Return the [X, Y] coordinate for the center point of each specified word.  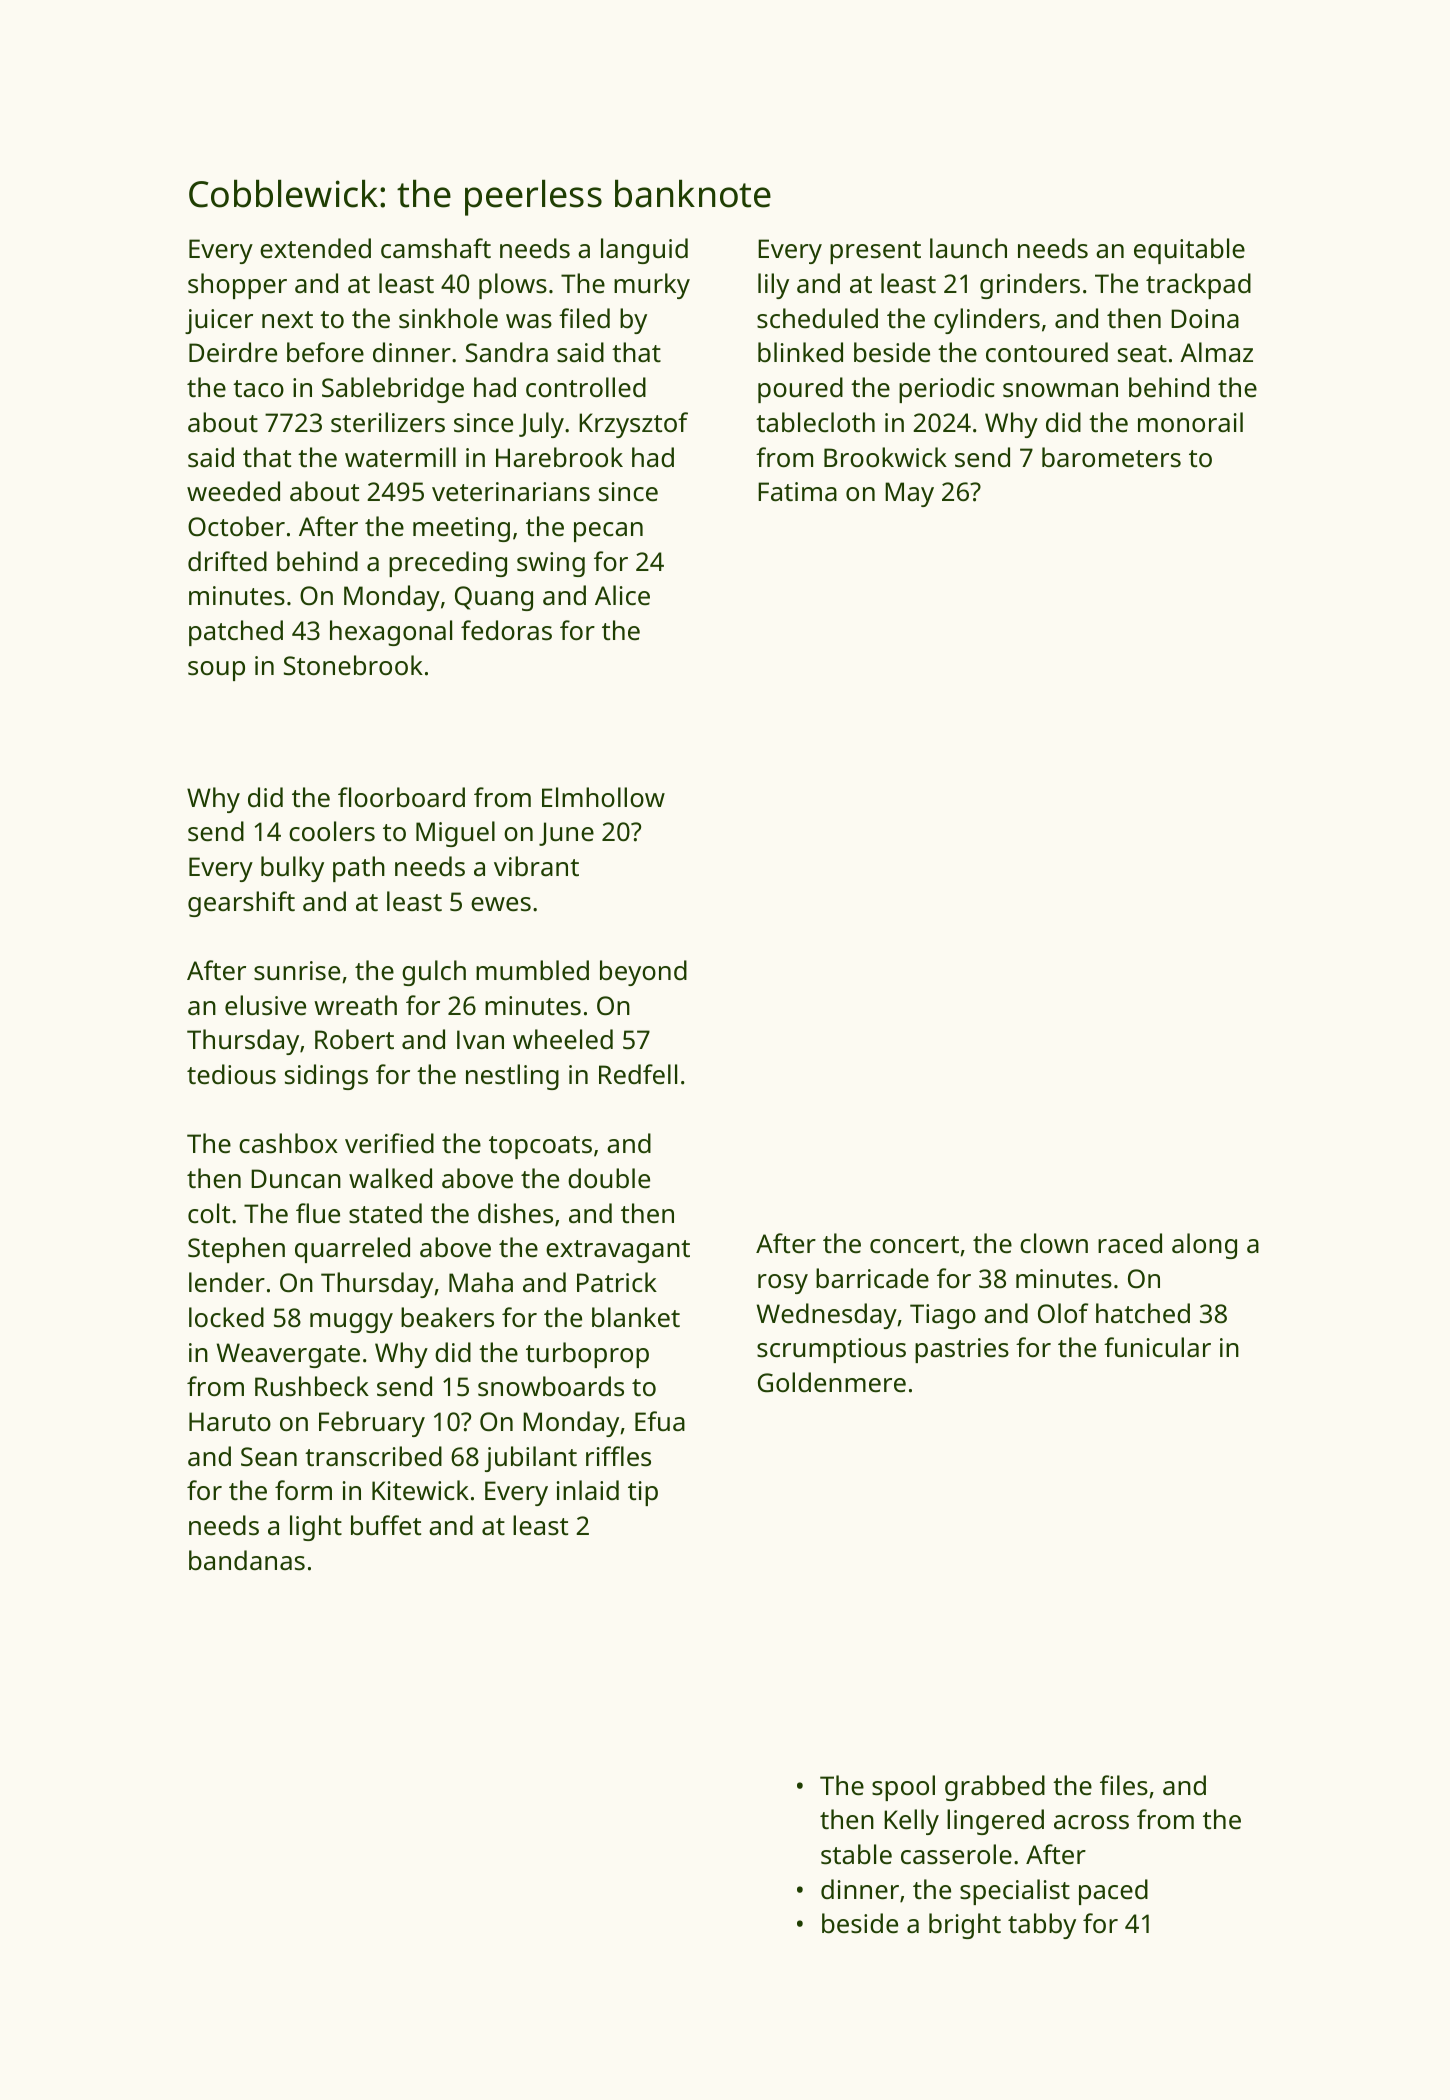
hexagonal [391, 633]
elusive [265, 1005]
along [1204, 1246]
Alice [622, 595]
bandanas [247, 1560]
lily [773, 286]
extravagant [618, 1251]
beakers [447, 1317]
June [566, 834]
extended [315, 248]
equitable [1189, 251]
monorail [1190, 422]
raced [1130, 1243]
